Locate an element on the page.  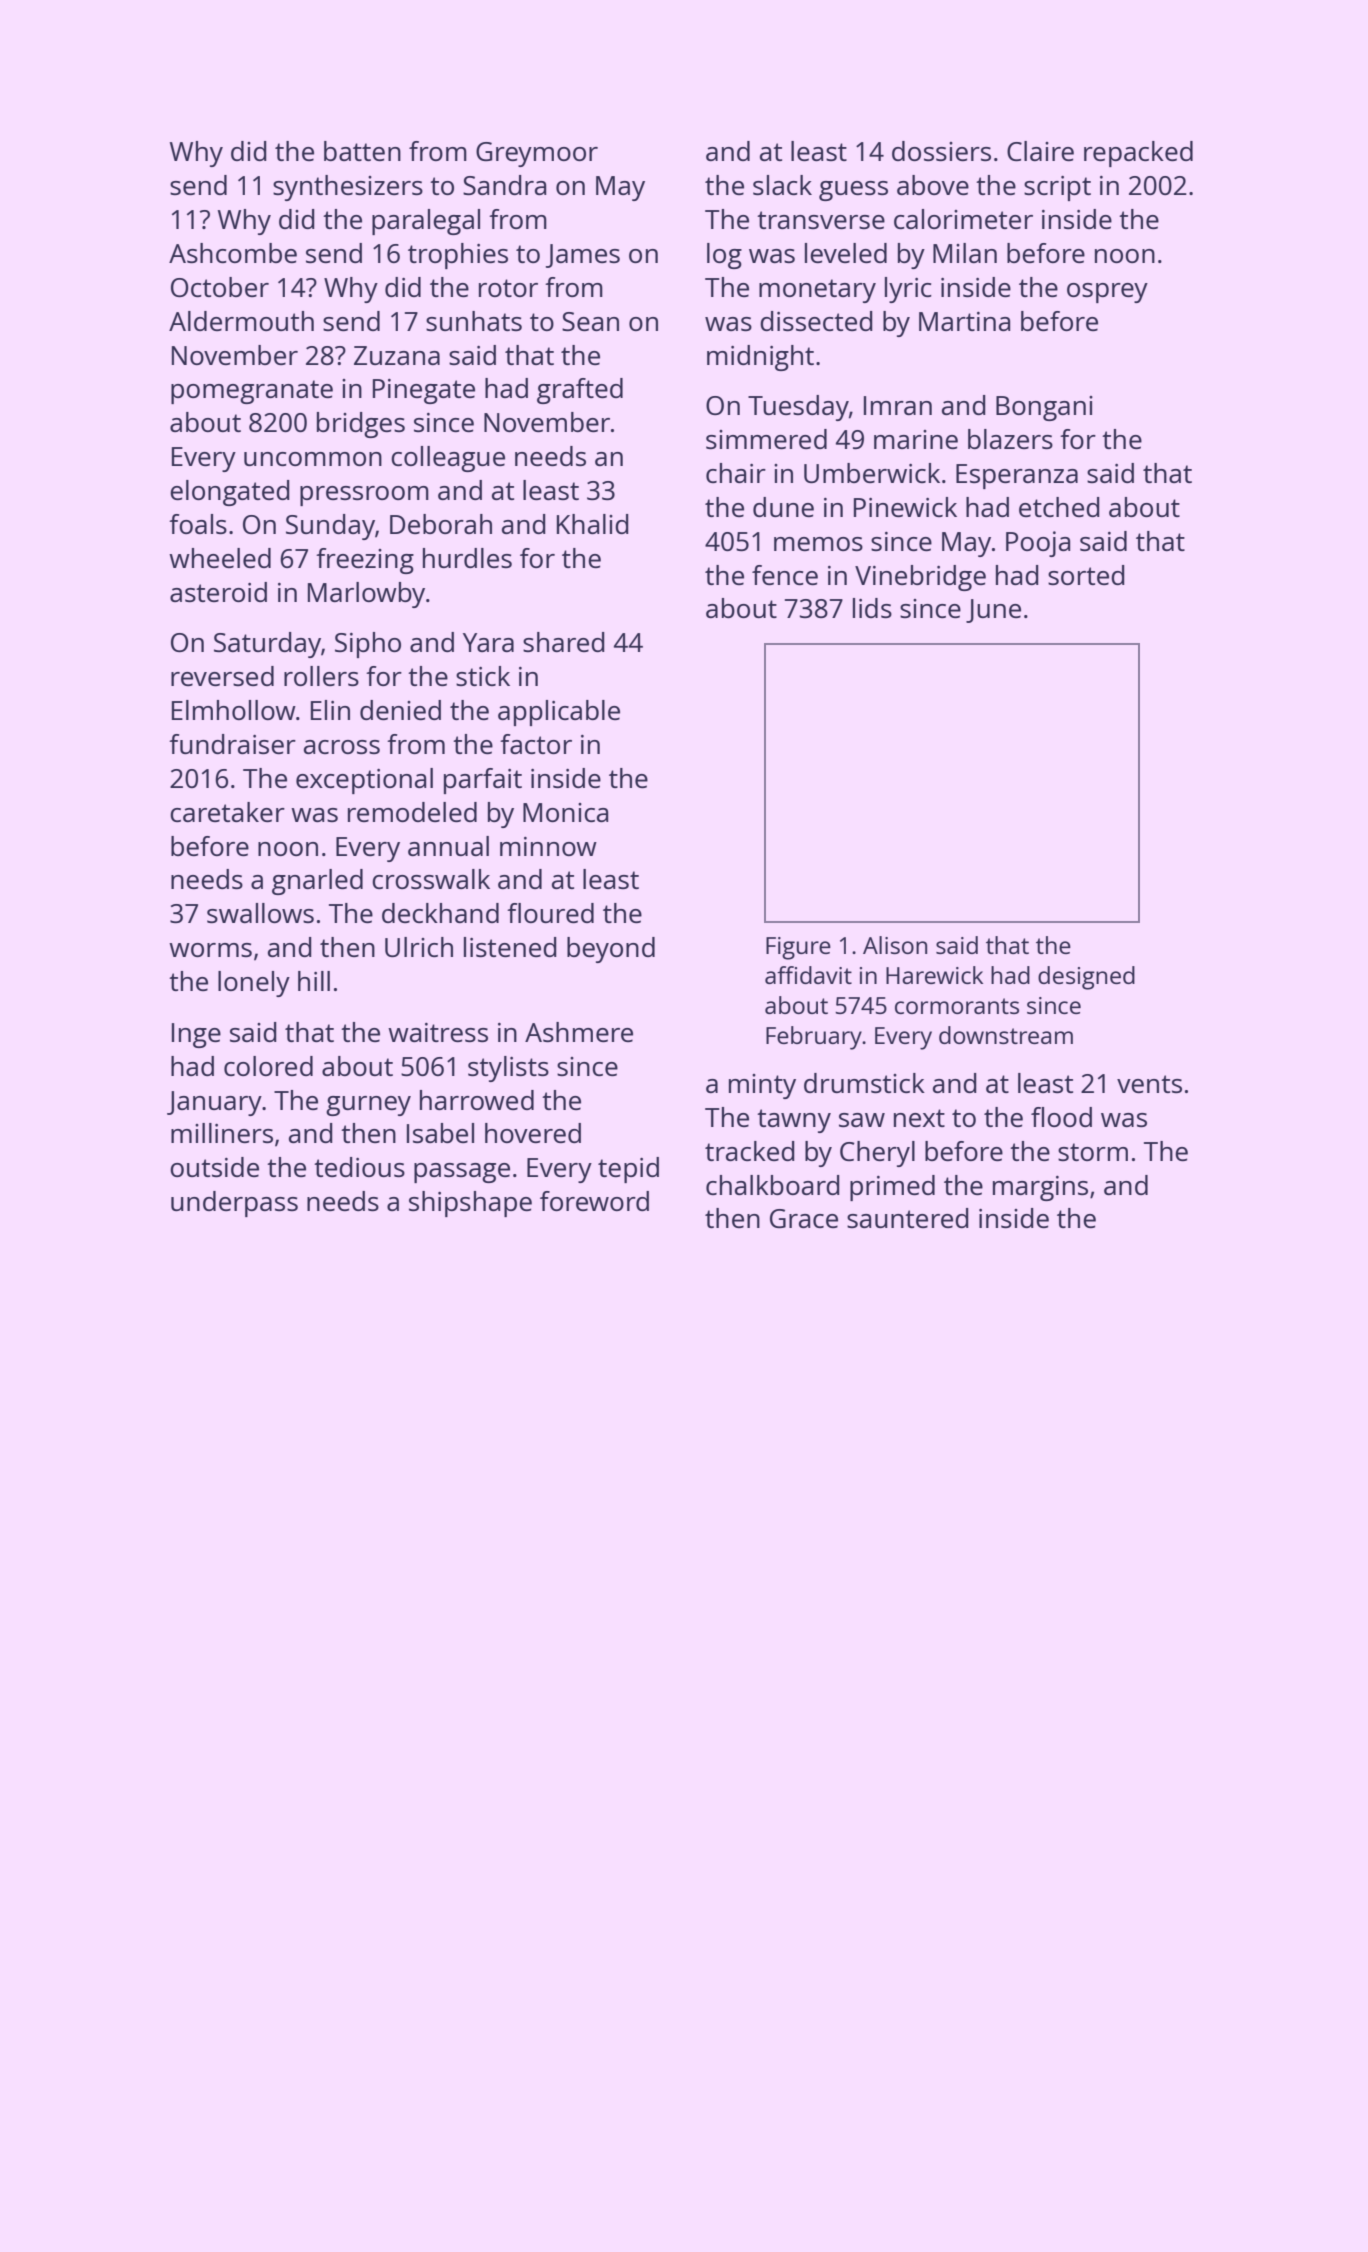
tawny is located at coordinates (794, 1121).
